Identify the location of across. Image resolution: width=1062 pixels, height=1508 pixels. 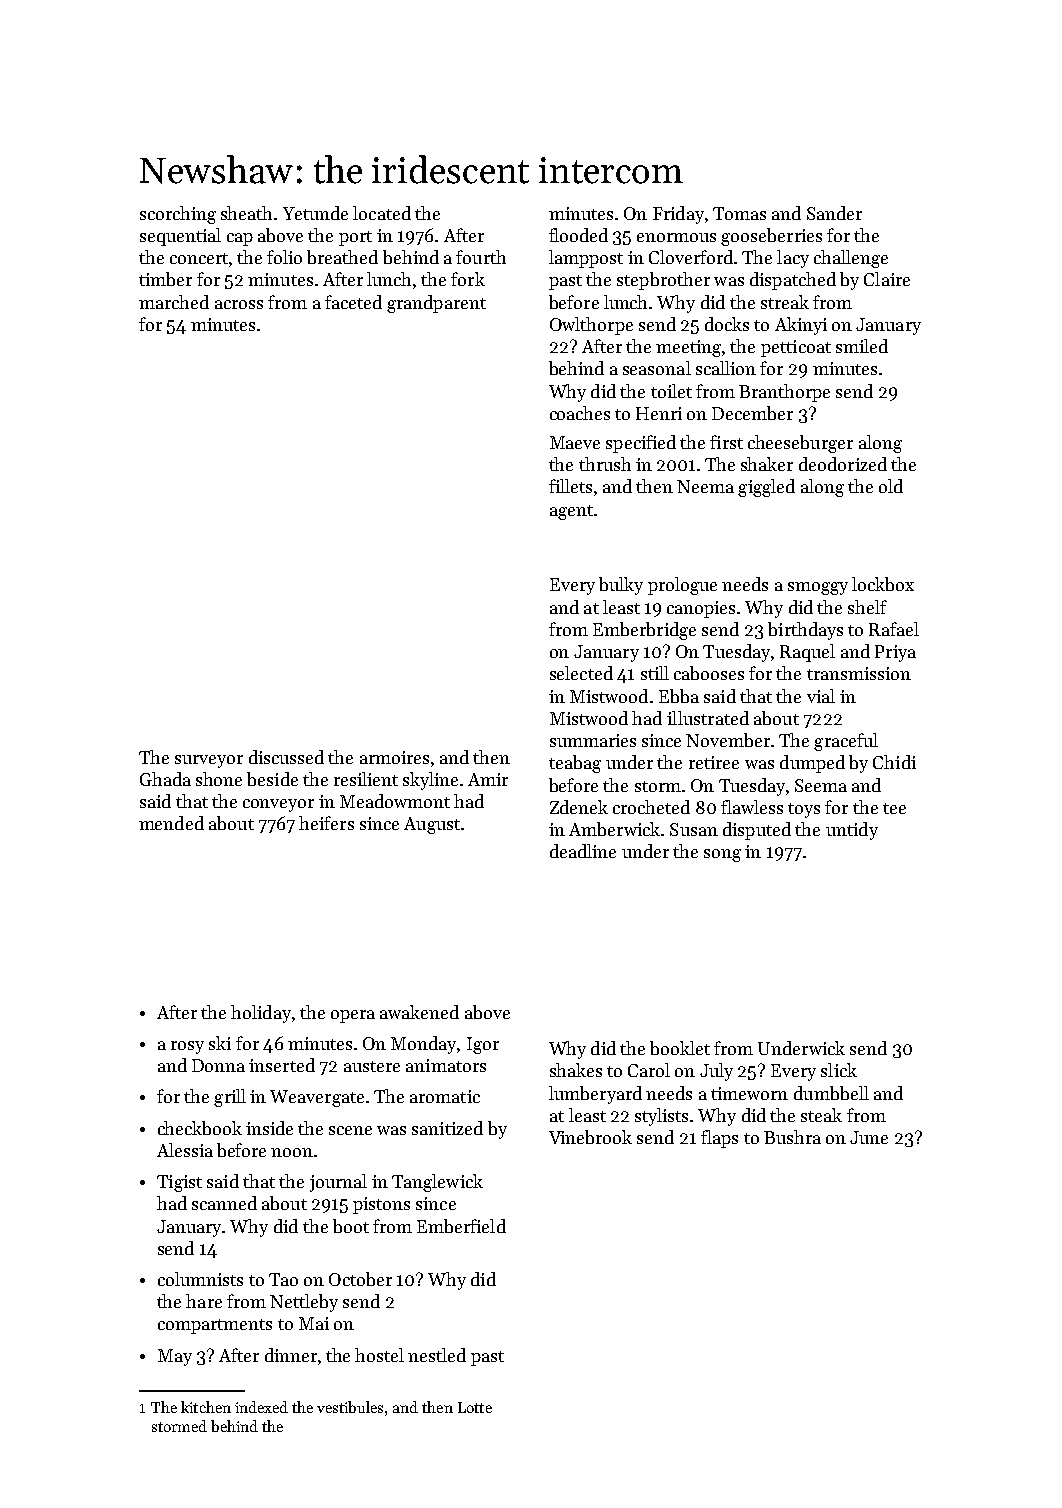
(239, 304).
